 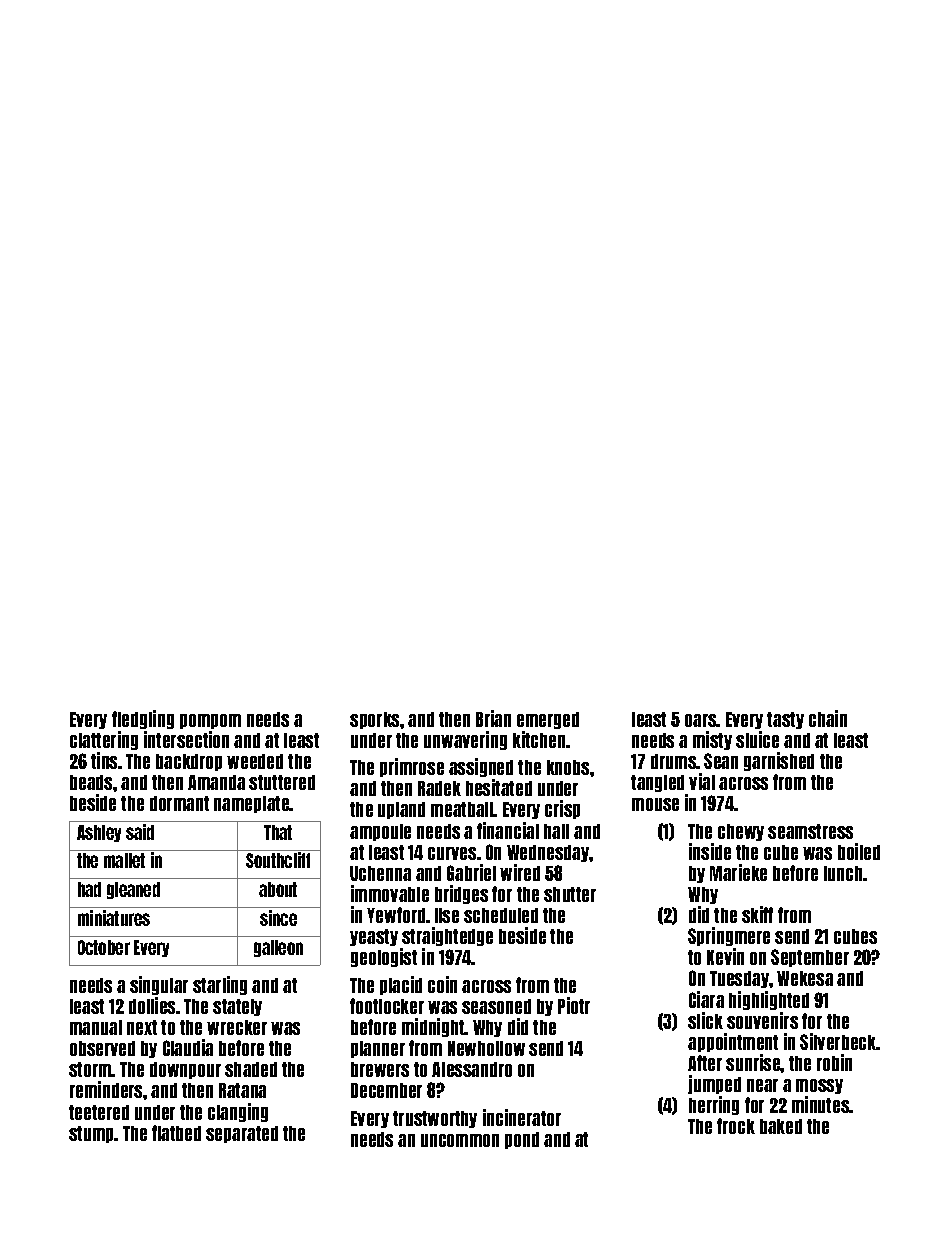 What do you see at coordinates (396, 915) in the image?
I see `Yewford` at bounding box center [396, 915].
